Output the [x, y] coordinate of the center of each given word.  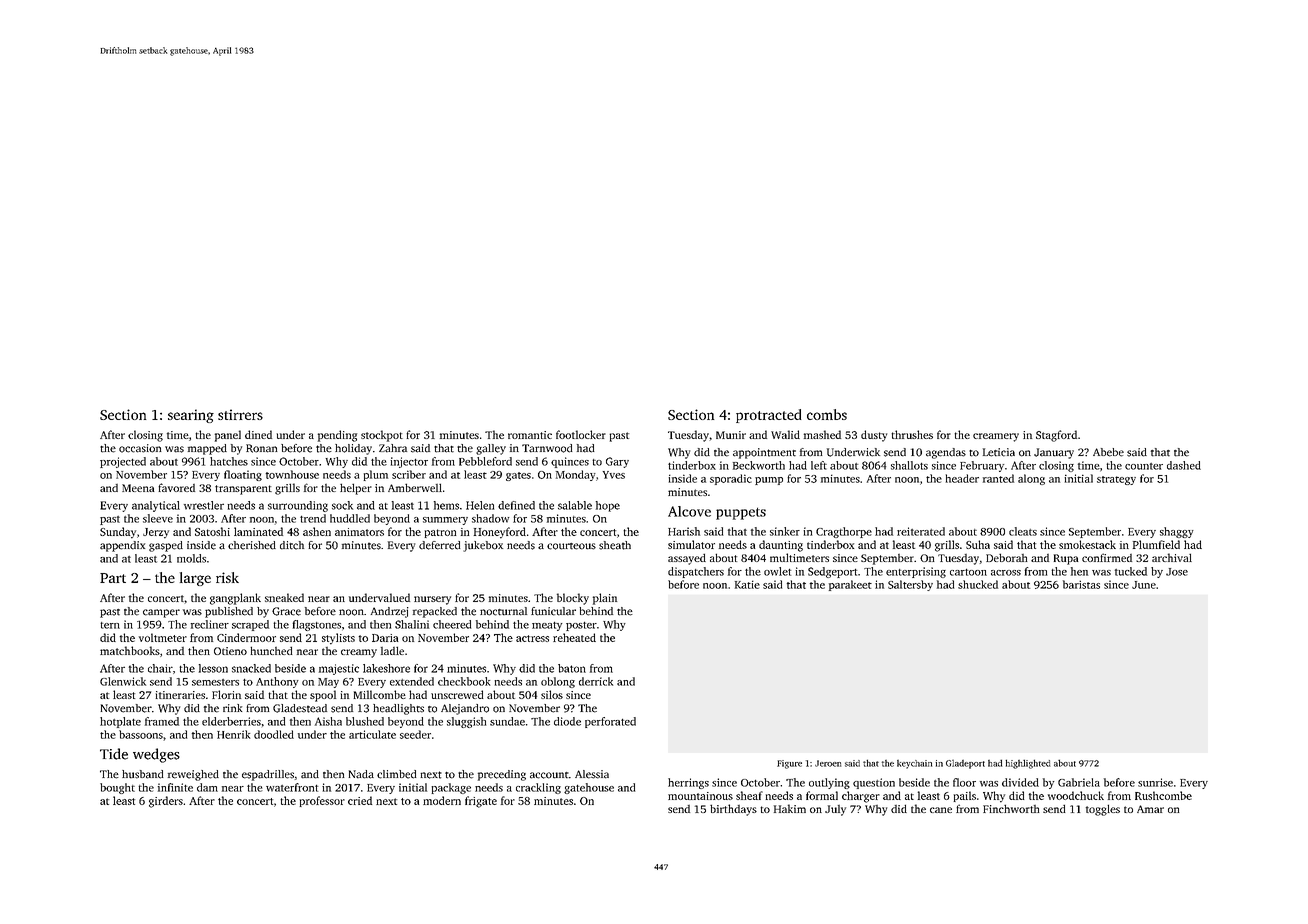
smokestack [1087, 544]
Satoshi [212, 531]
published [229, 612]
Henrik [233, 734]
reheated [574, 637]
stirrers [240, 414]
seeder [415, 734]
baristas [1081, 584]
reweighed [193, 775]
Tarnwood [547, 448]
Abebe [1108, 452]
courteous [571, 546]
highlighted [1028, 764]
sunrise [1155, 782]
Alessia [592, 774]
